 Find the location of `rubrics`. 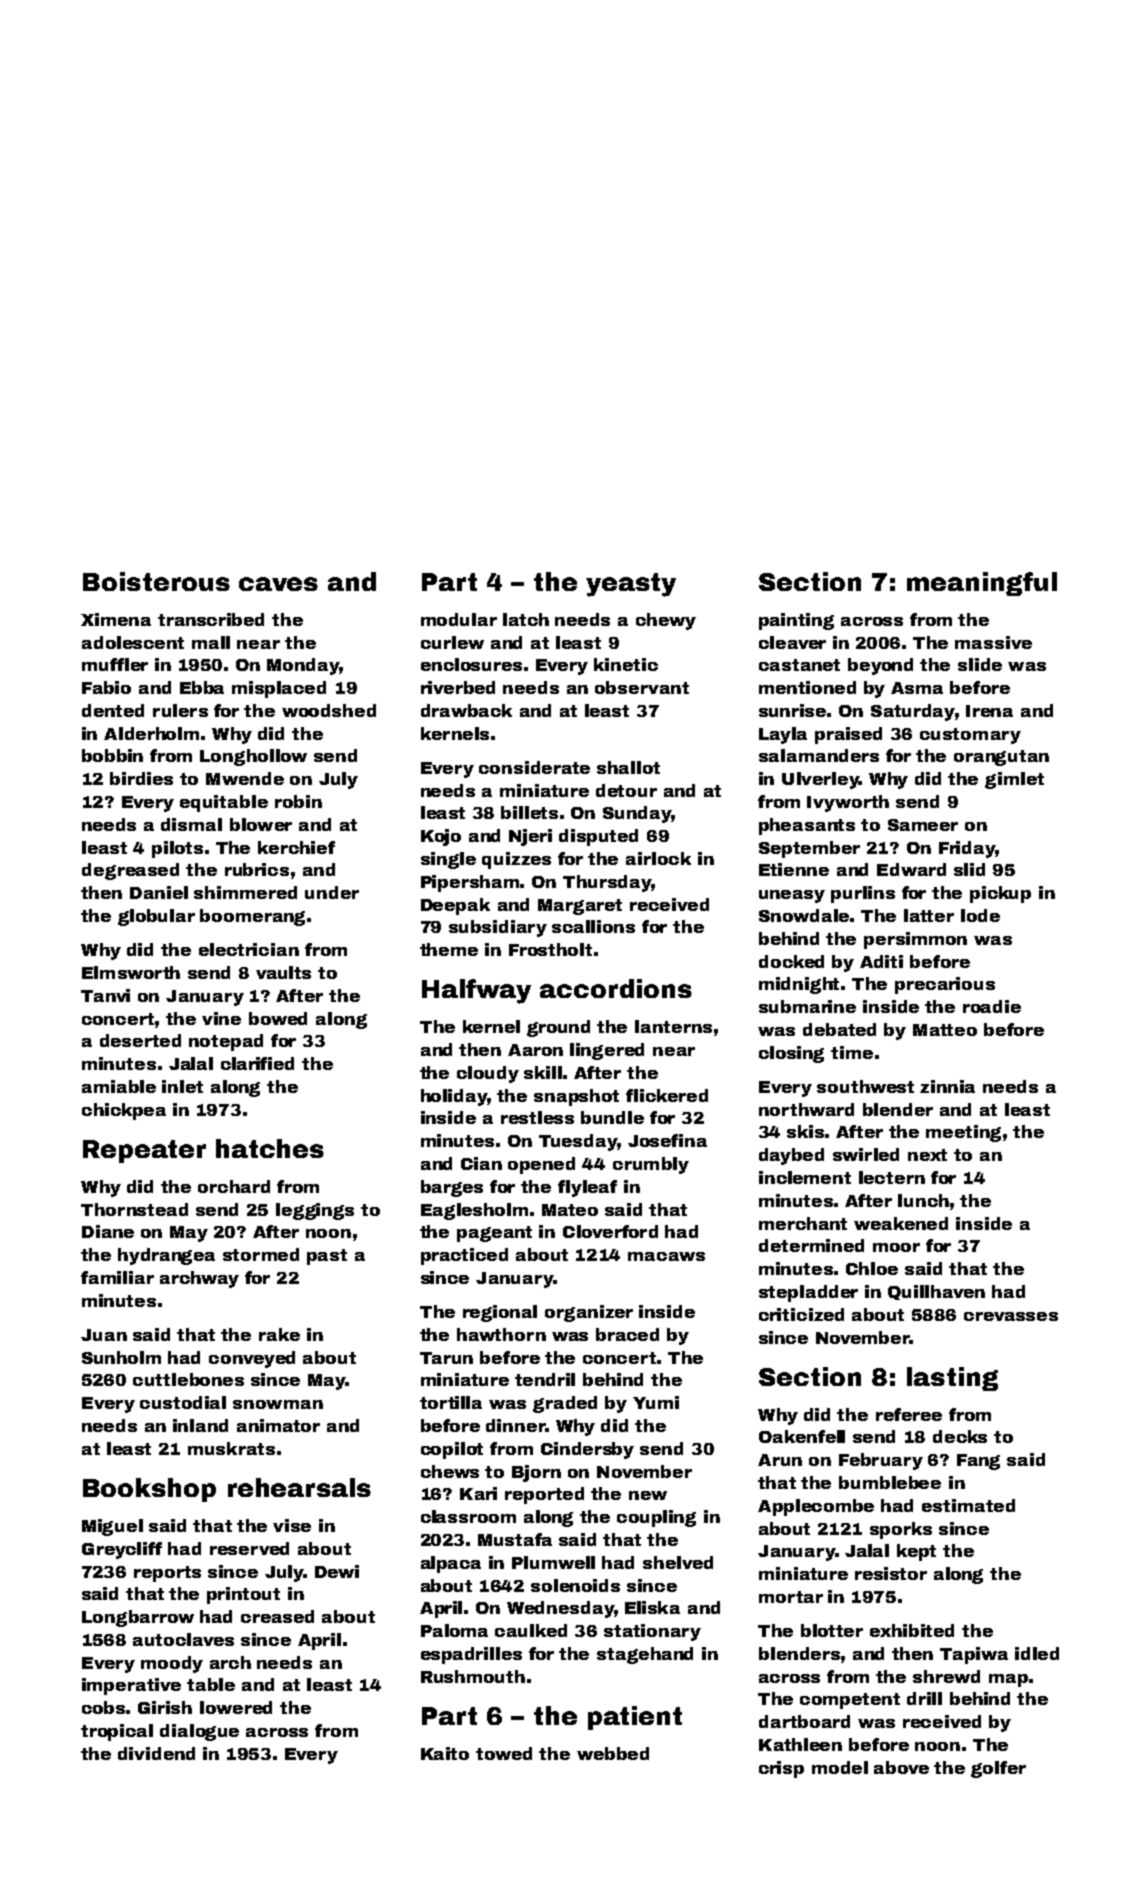

rubrics is located at coordinates (257, 869).
